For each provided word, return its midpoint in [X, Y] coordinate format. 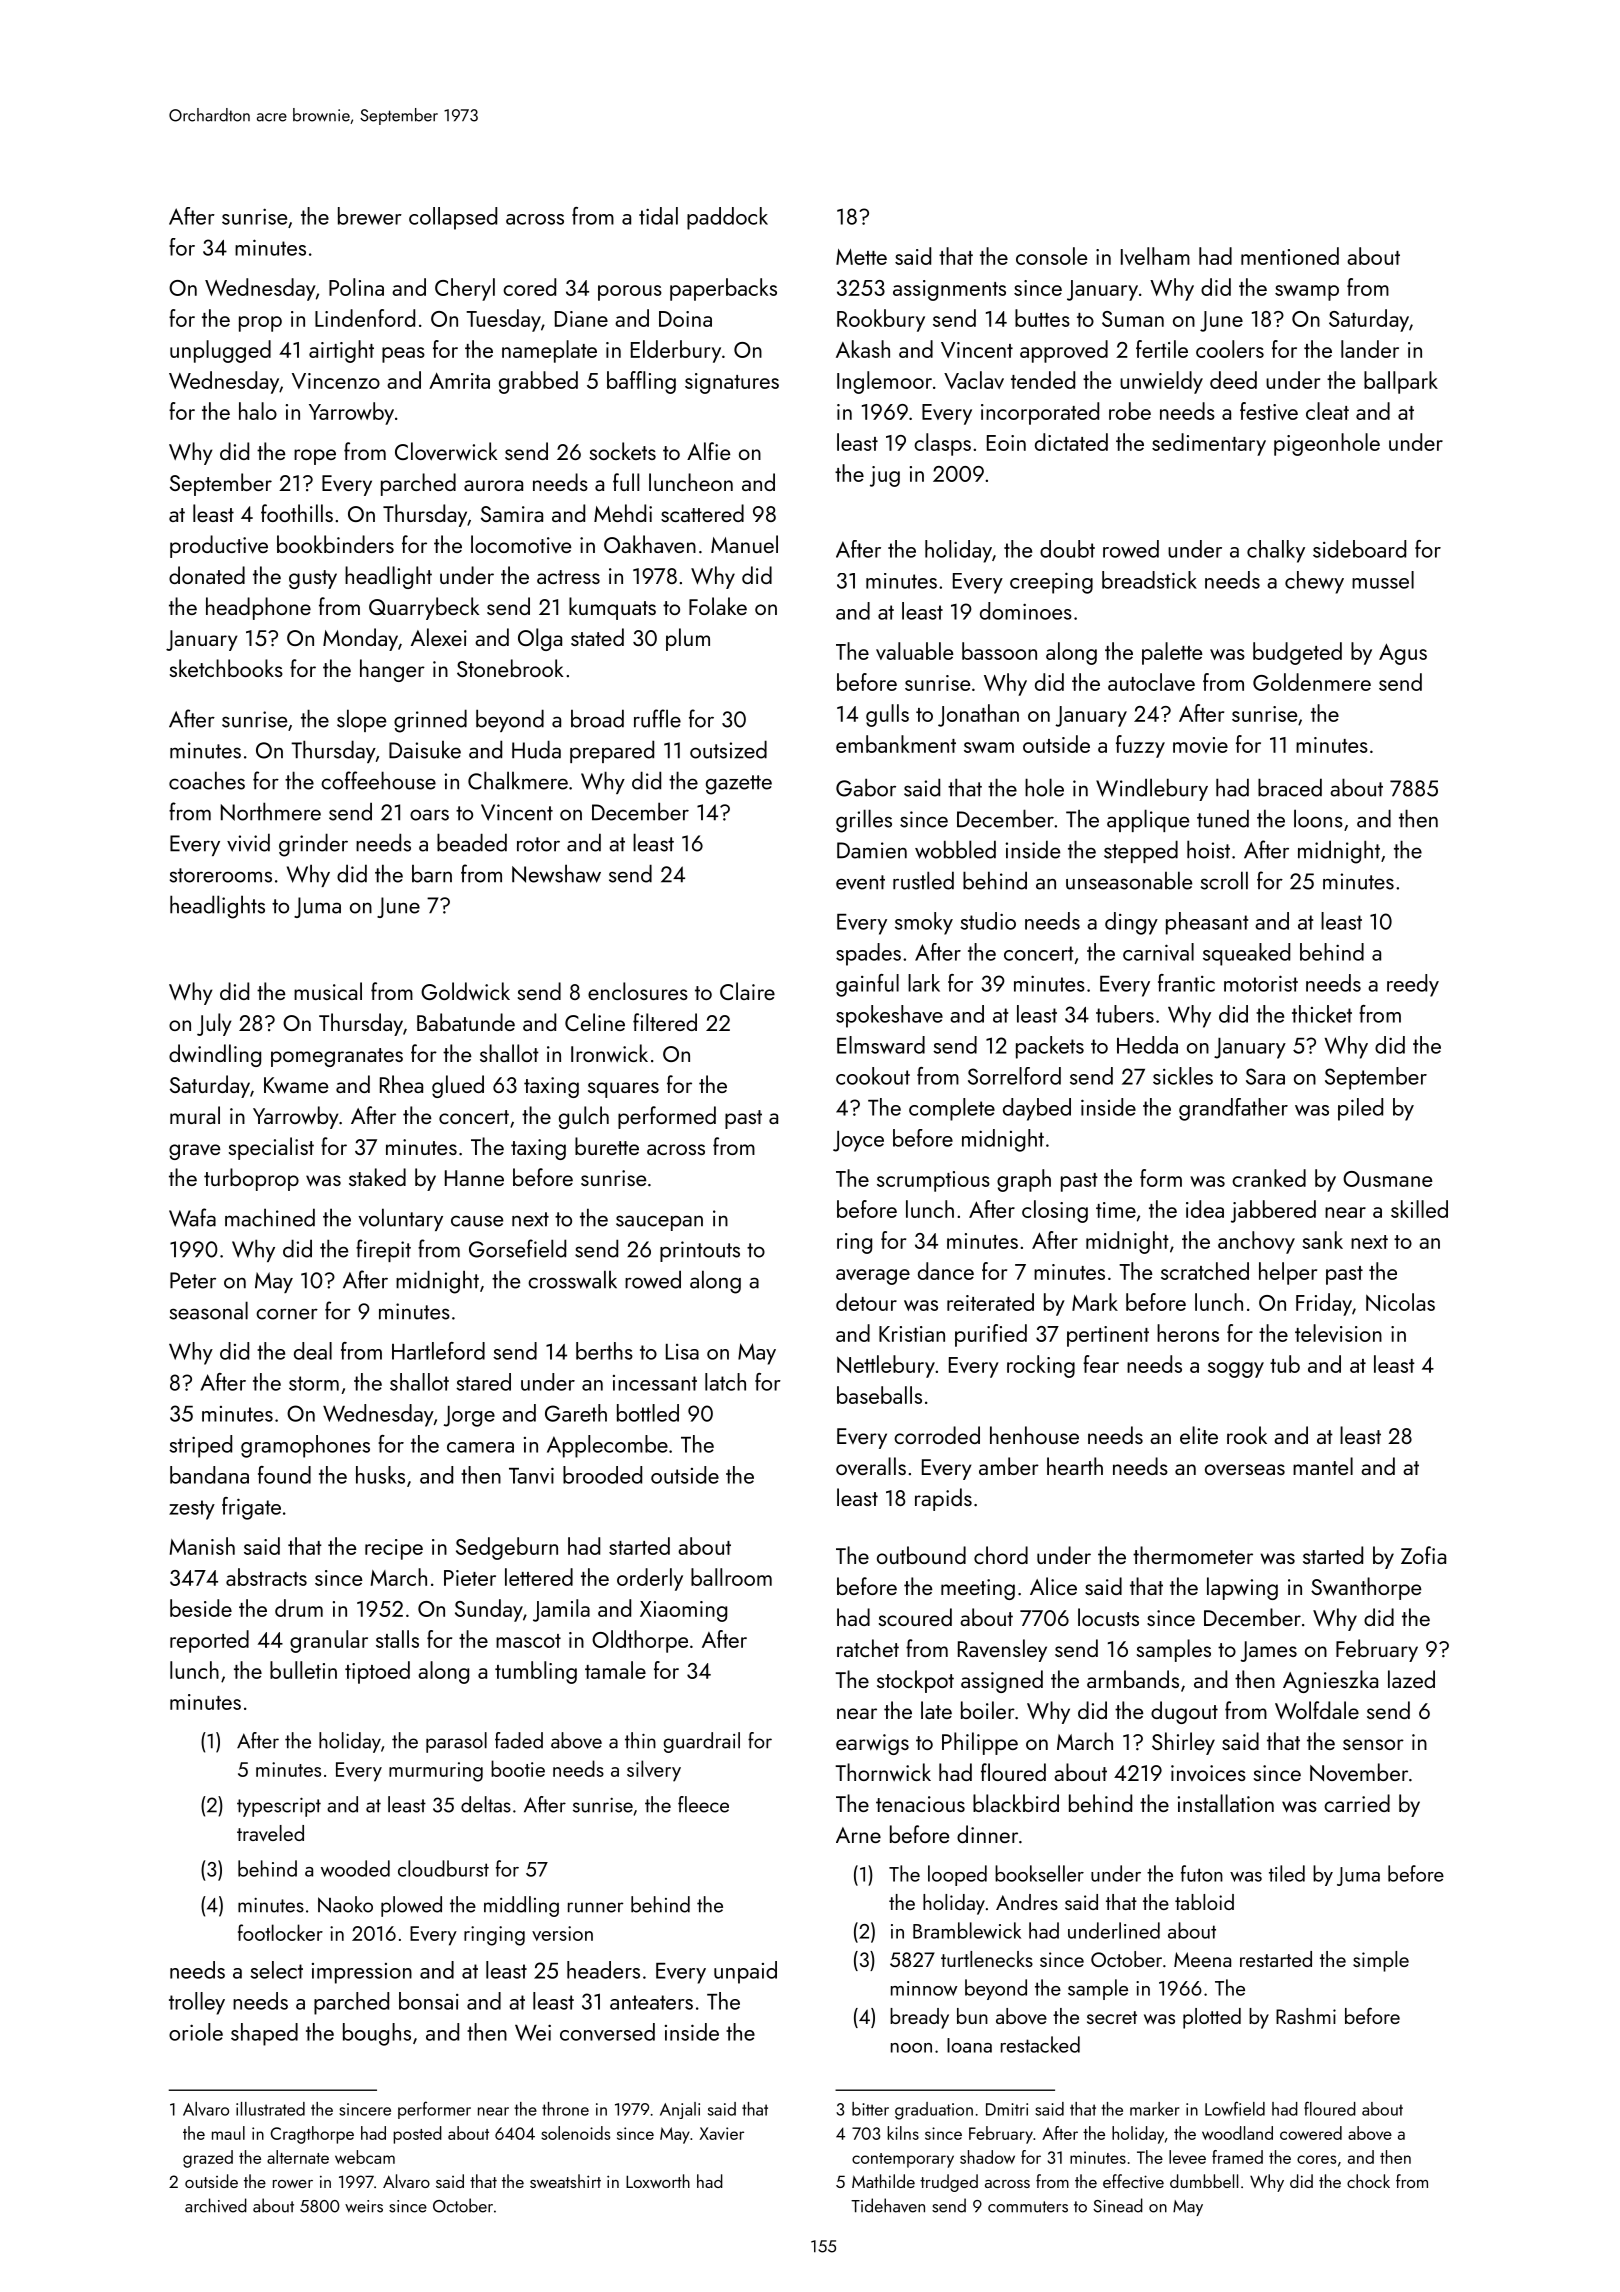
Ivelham [1155, 256]
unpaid [745, 1972]
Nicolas [1400, 1302]
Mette [861, 257]
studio [988, 921]
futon [1202, 1873]
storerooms [221, 875]
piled [1360, 1109]
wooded [355, 1868]
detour [866, 1302]
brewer [370, 216]
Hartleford [438, 1351]
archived [216, 2205]
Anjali [680, 2110]
